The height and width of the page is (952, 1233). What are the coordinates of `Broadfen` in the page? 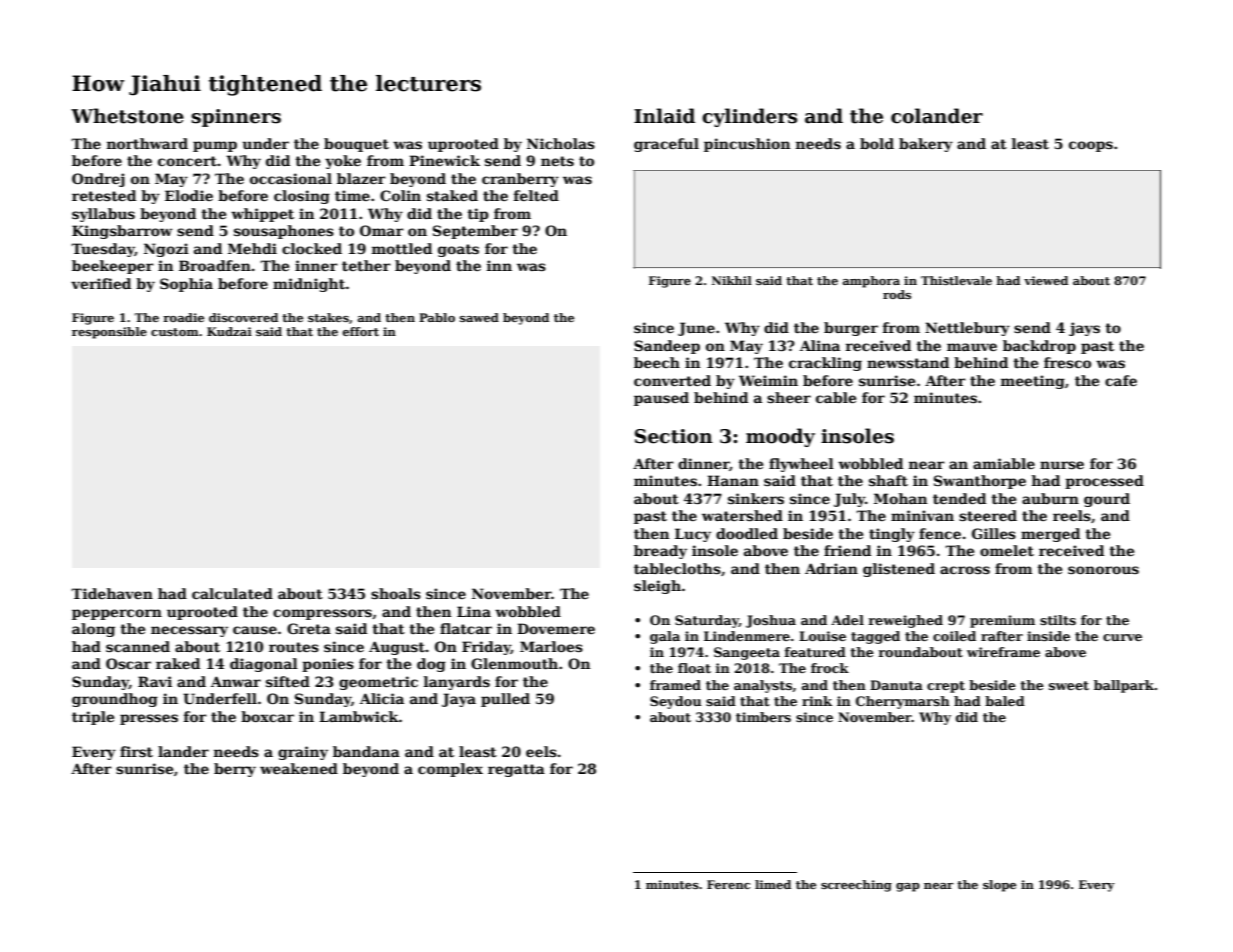 It's located at (215, 265).
